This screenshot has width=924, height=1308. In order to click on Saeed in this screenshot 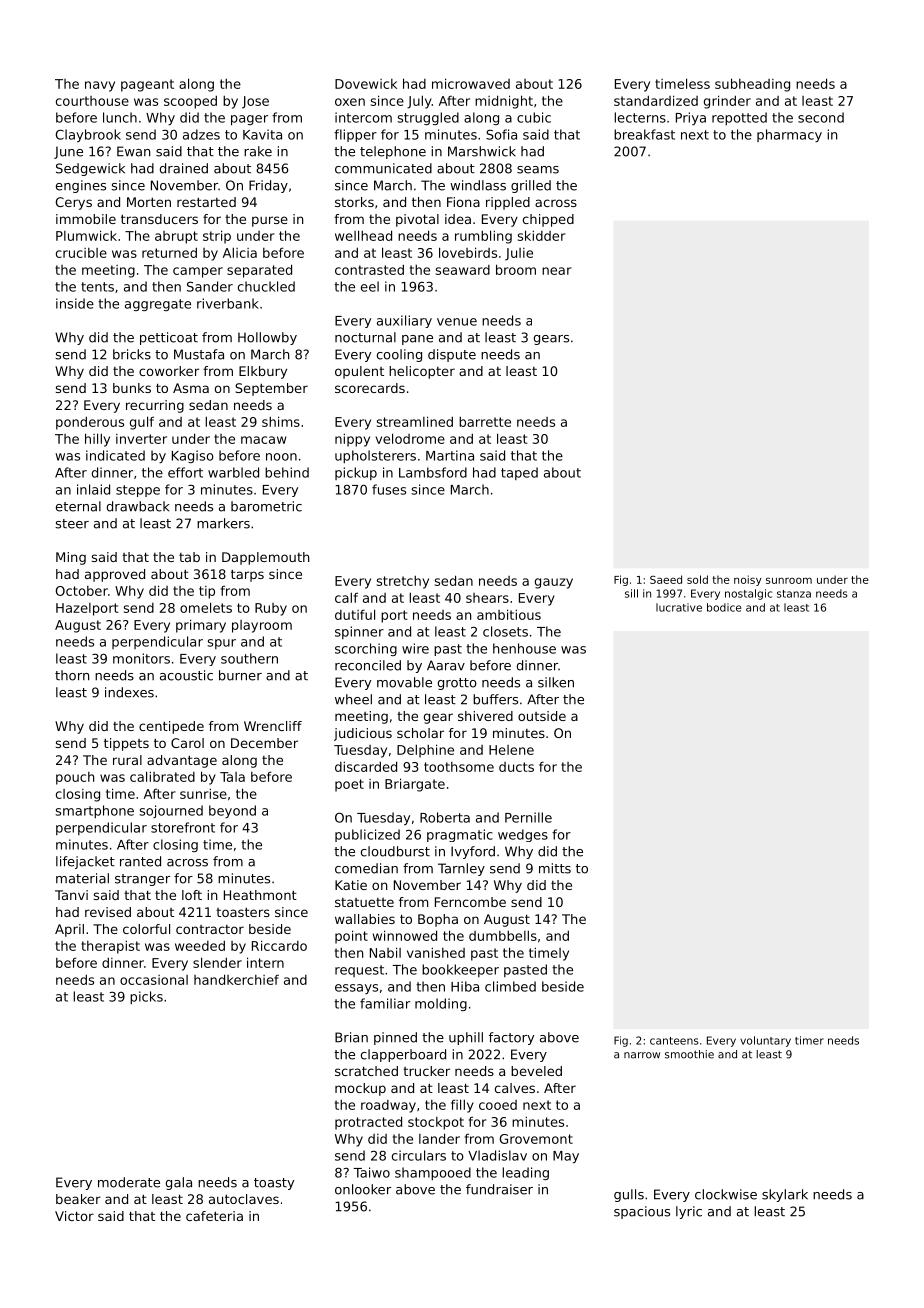, I will do `click(666, 579)`.
